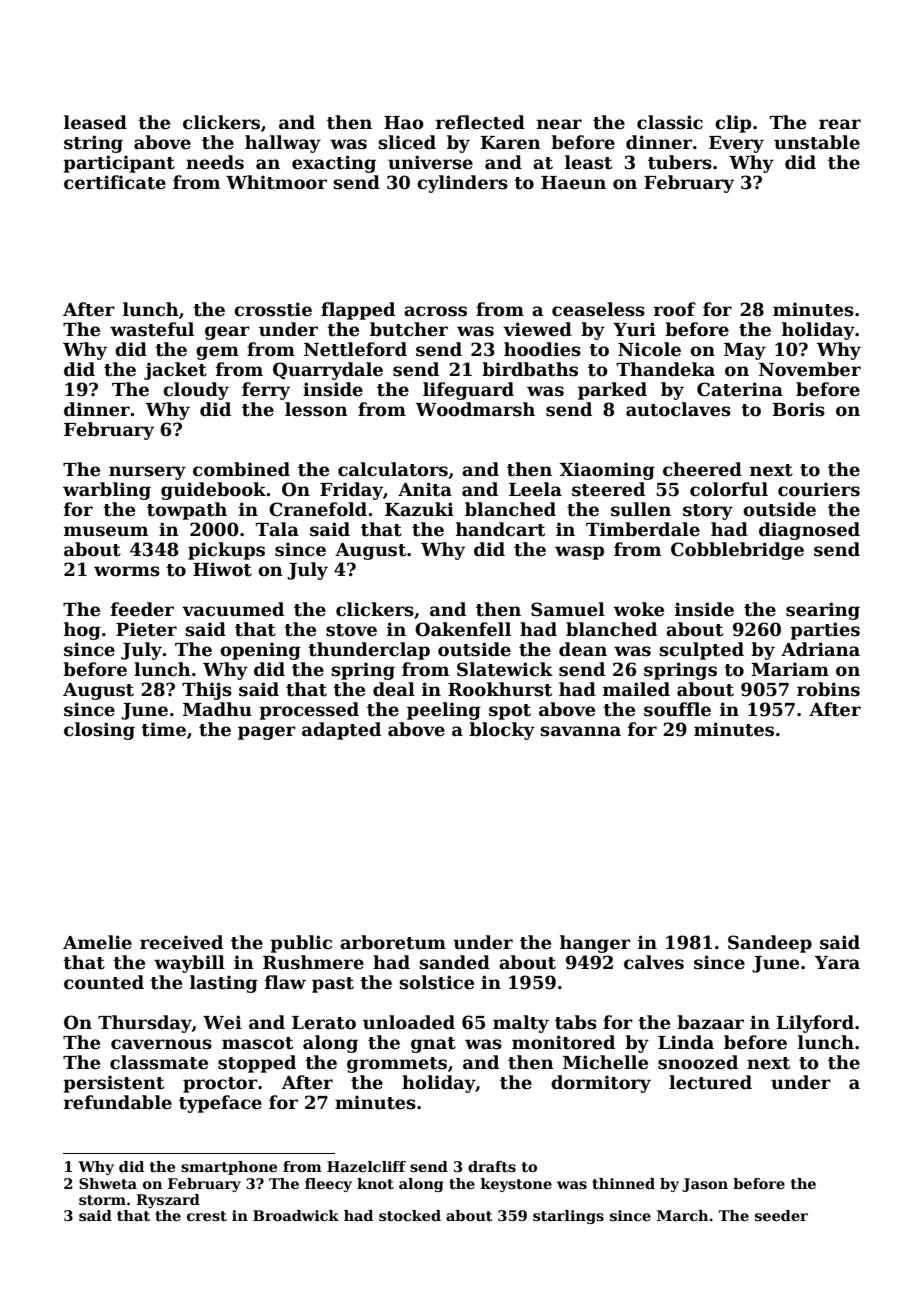 This document has height=1308, width=924. Describe the element at coordinates (605, 1062) in the document. I see `Michelle` at that location.
